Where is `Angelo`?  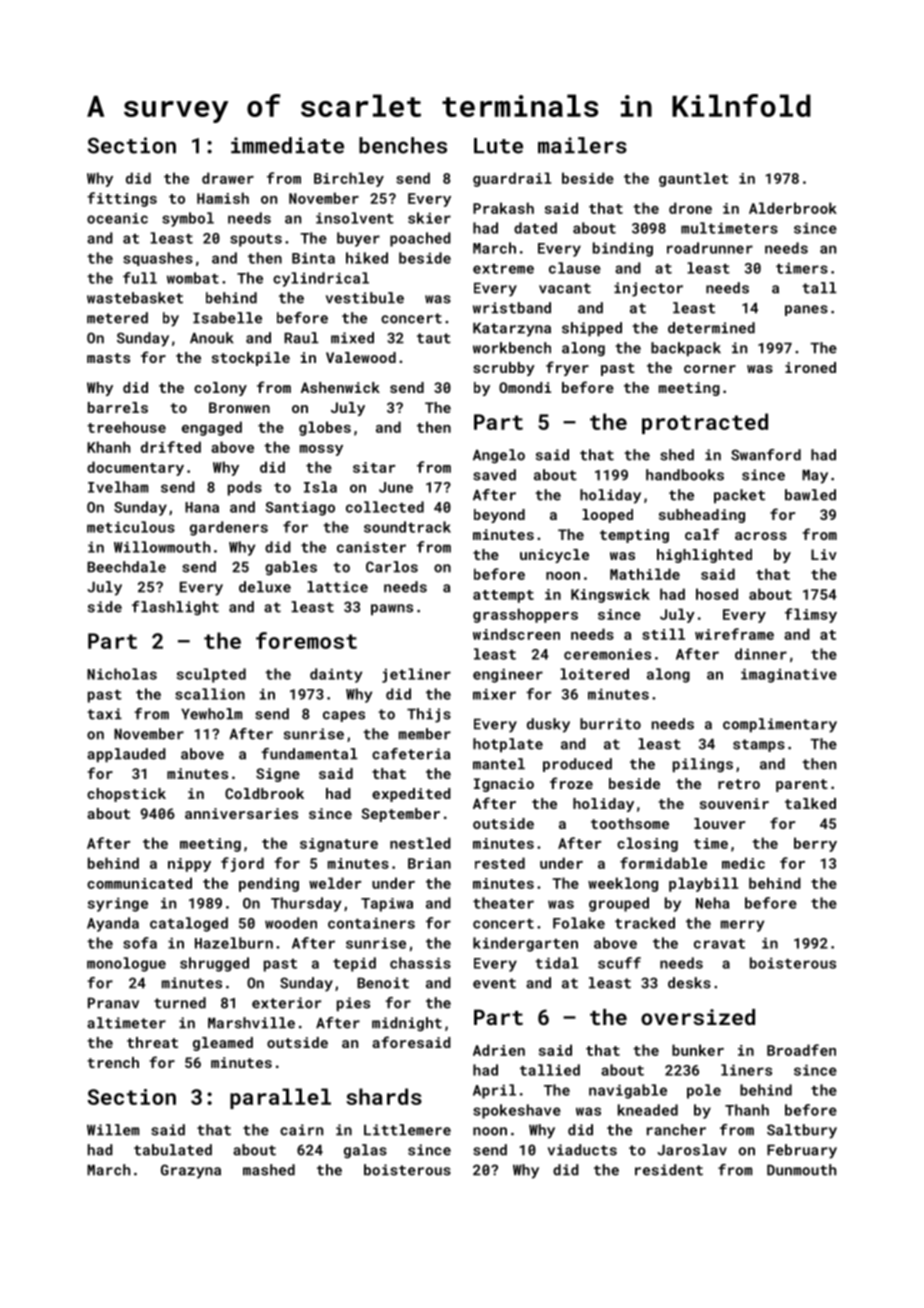 Angelo is located at coordinates (499, 456).
